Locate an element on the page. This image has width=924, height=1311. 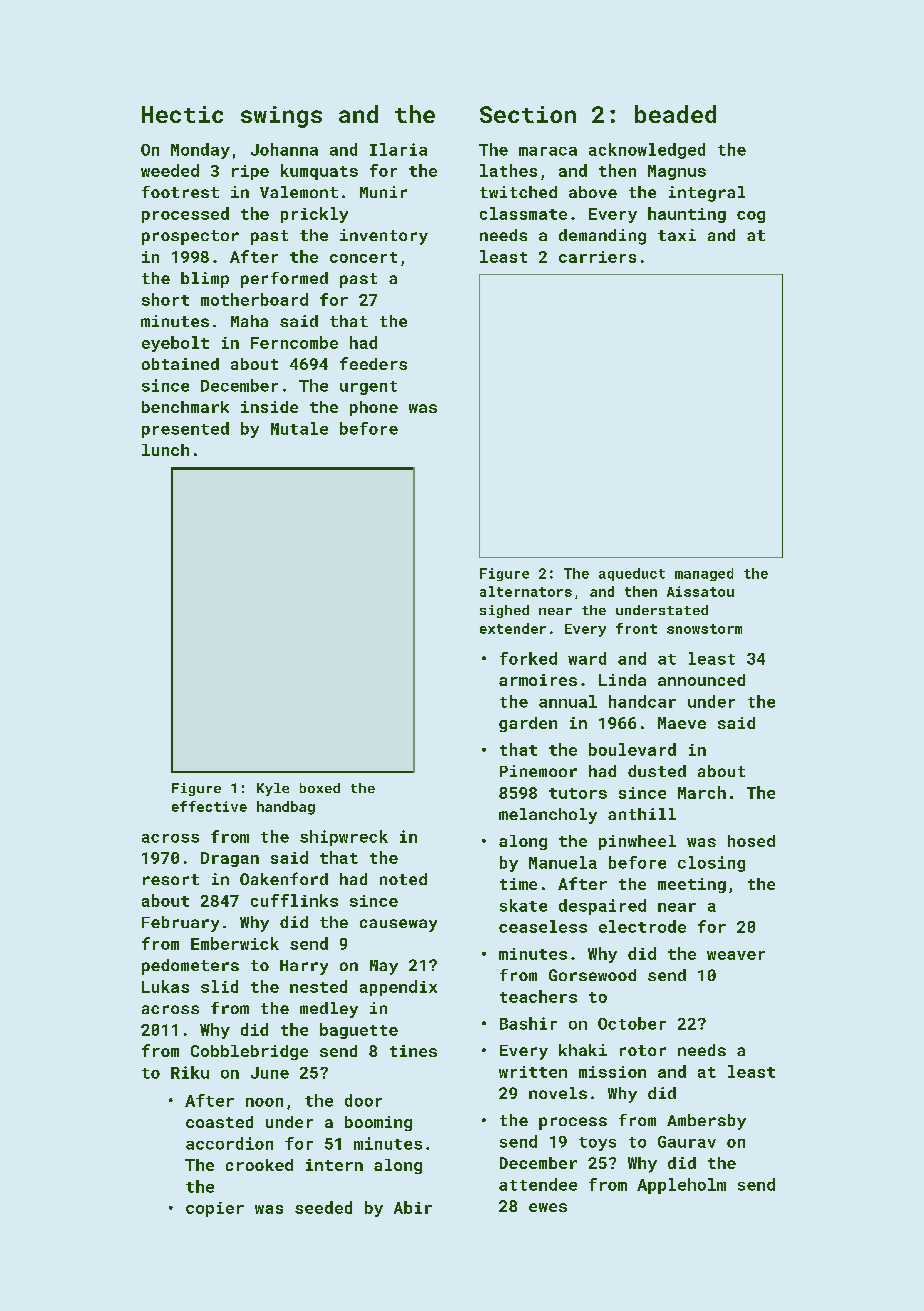
aqueduct is located at coordinates (632, 574).
